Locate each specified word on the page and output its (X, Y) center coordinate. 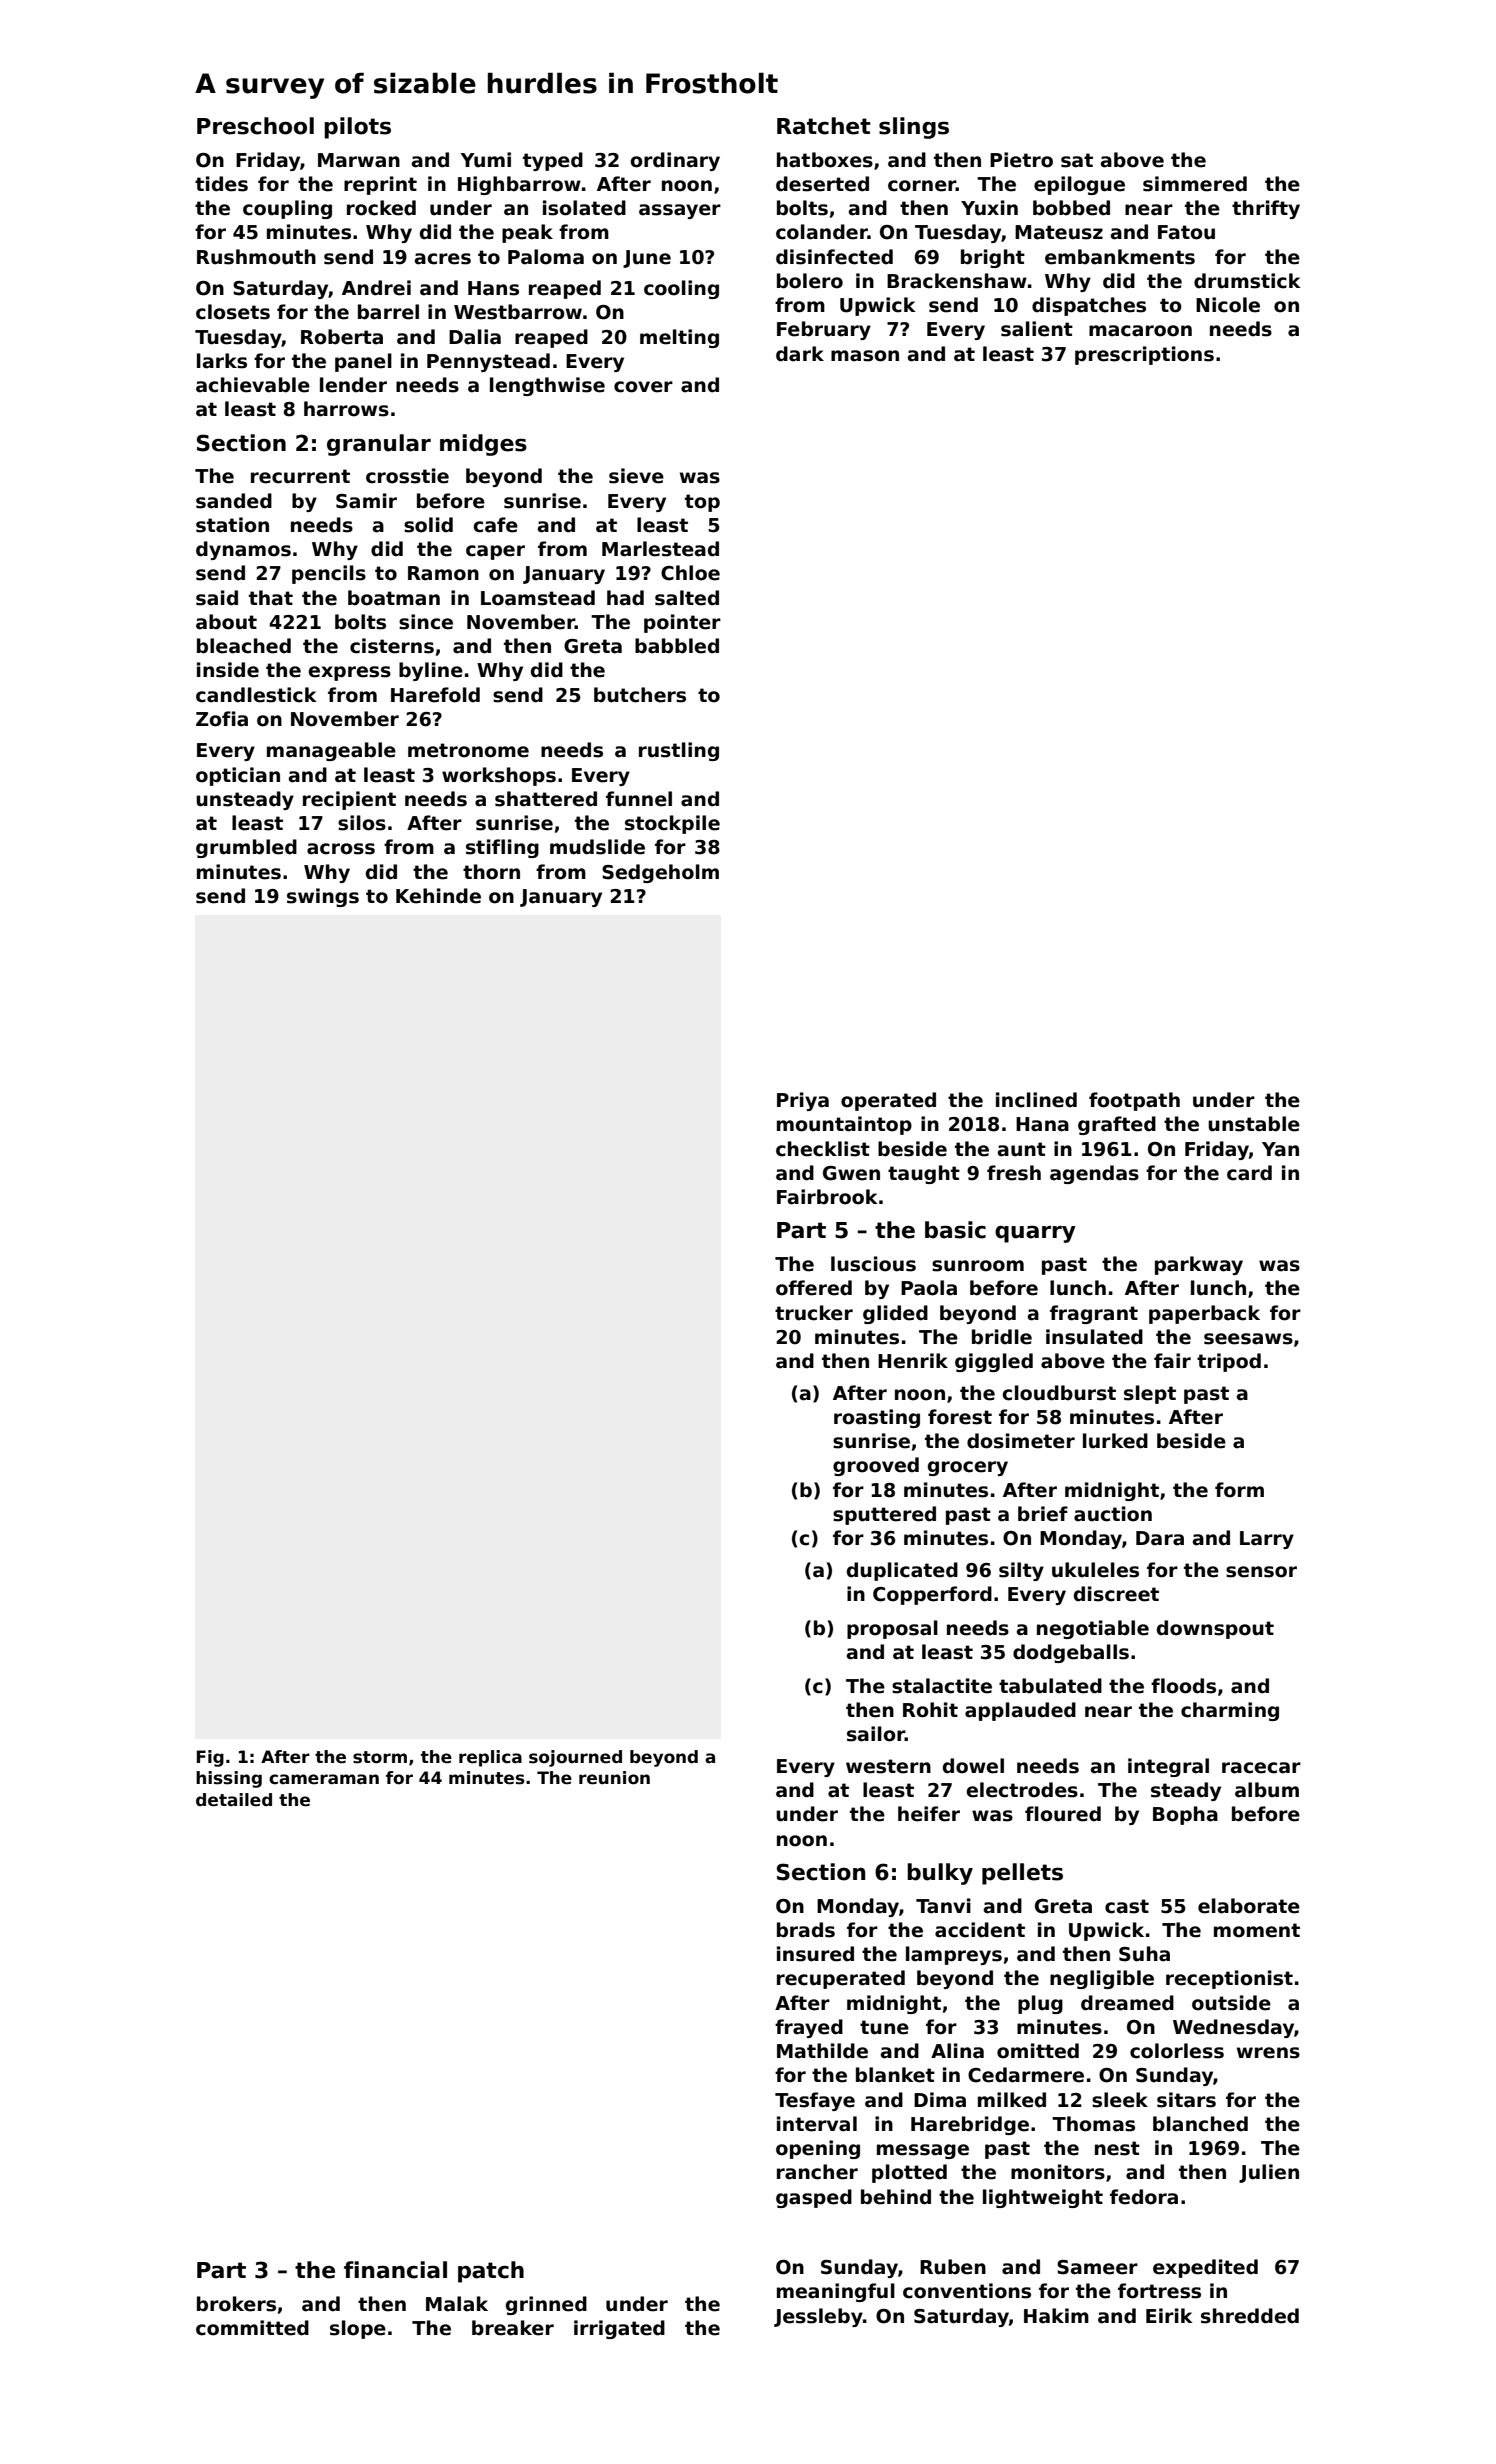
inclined (1036, 1100)
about (226, 622)
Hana (1042, 1124)
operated (888, 1101)
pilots (357, 128)
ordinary (675, 161)
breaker (513, 2328)
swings (323, 897)
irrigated (619, 2329)
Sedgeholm (660, 873)
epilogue (1079, 185)
